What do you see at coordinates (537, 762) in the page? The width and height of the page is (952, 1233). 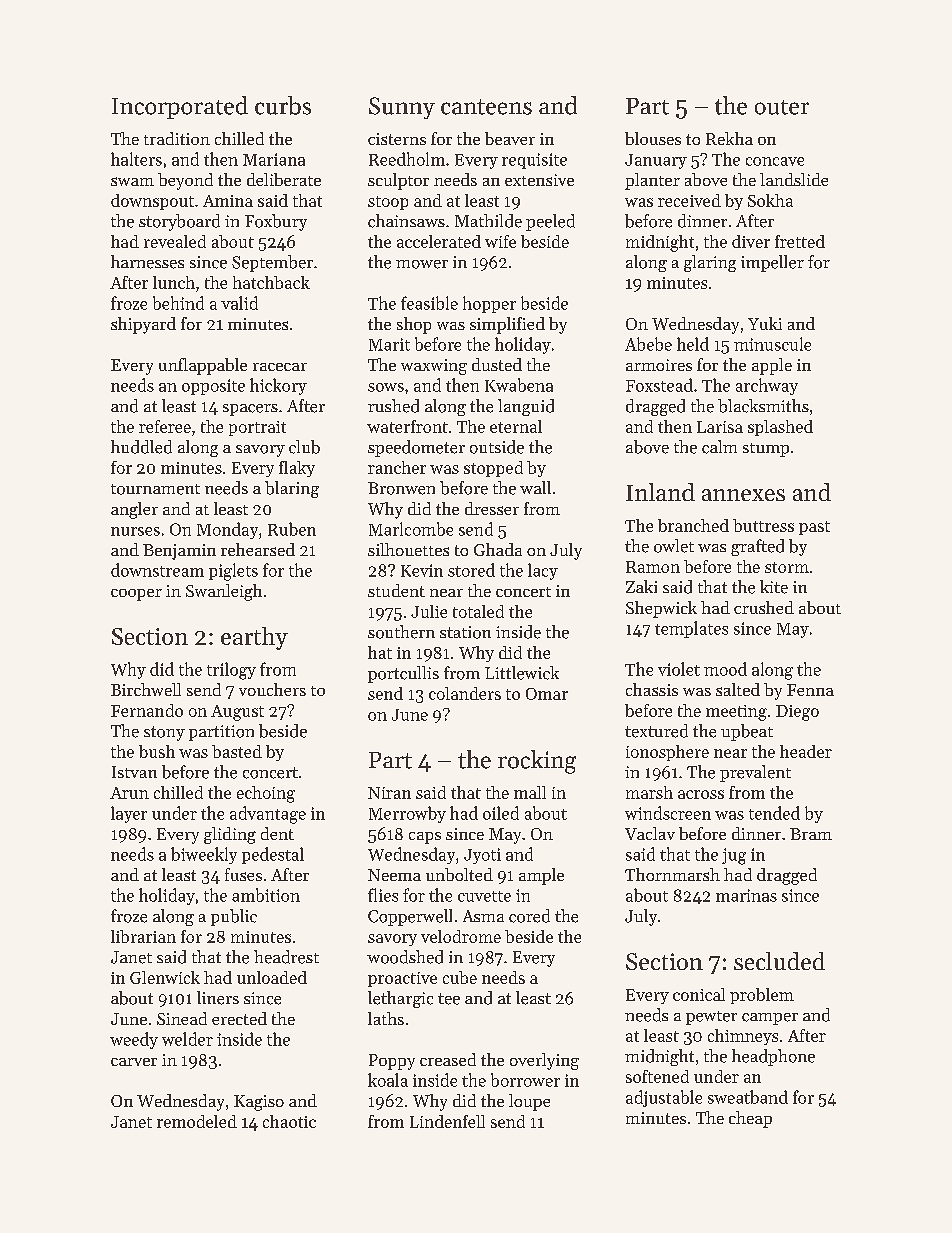 I see `rocking` at bounding box center [537, 762].
